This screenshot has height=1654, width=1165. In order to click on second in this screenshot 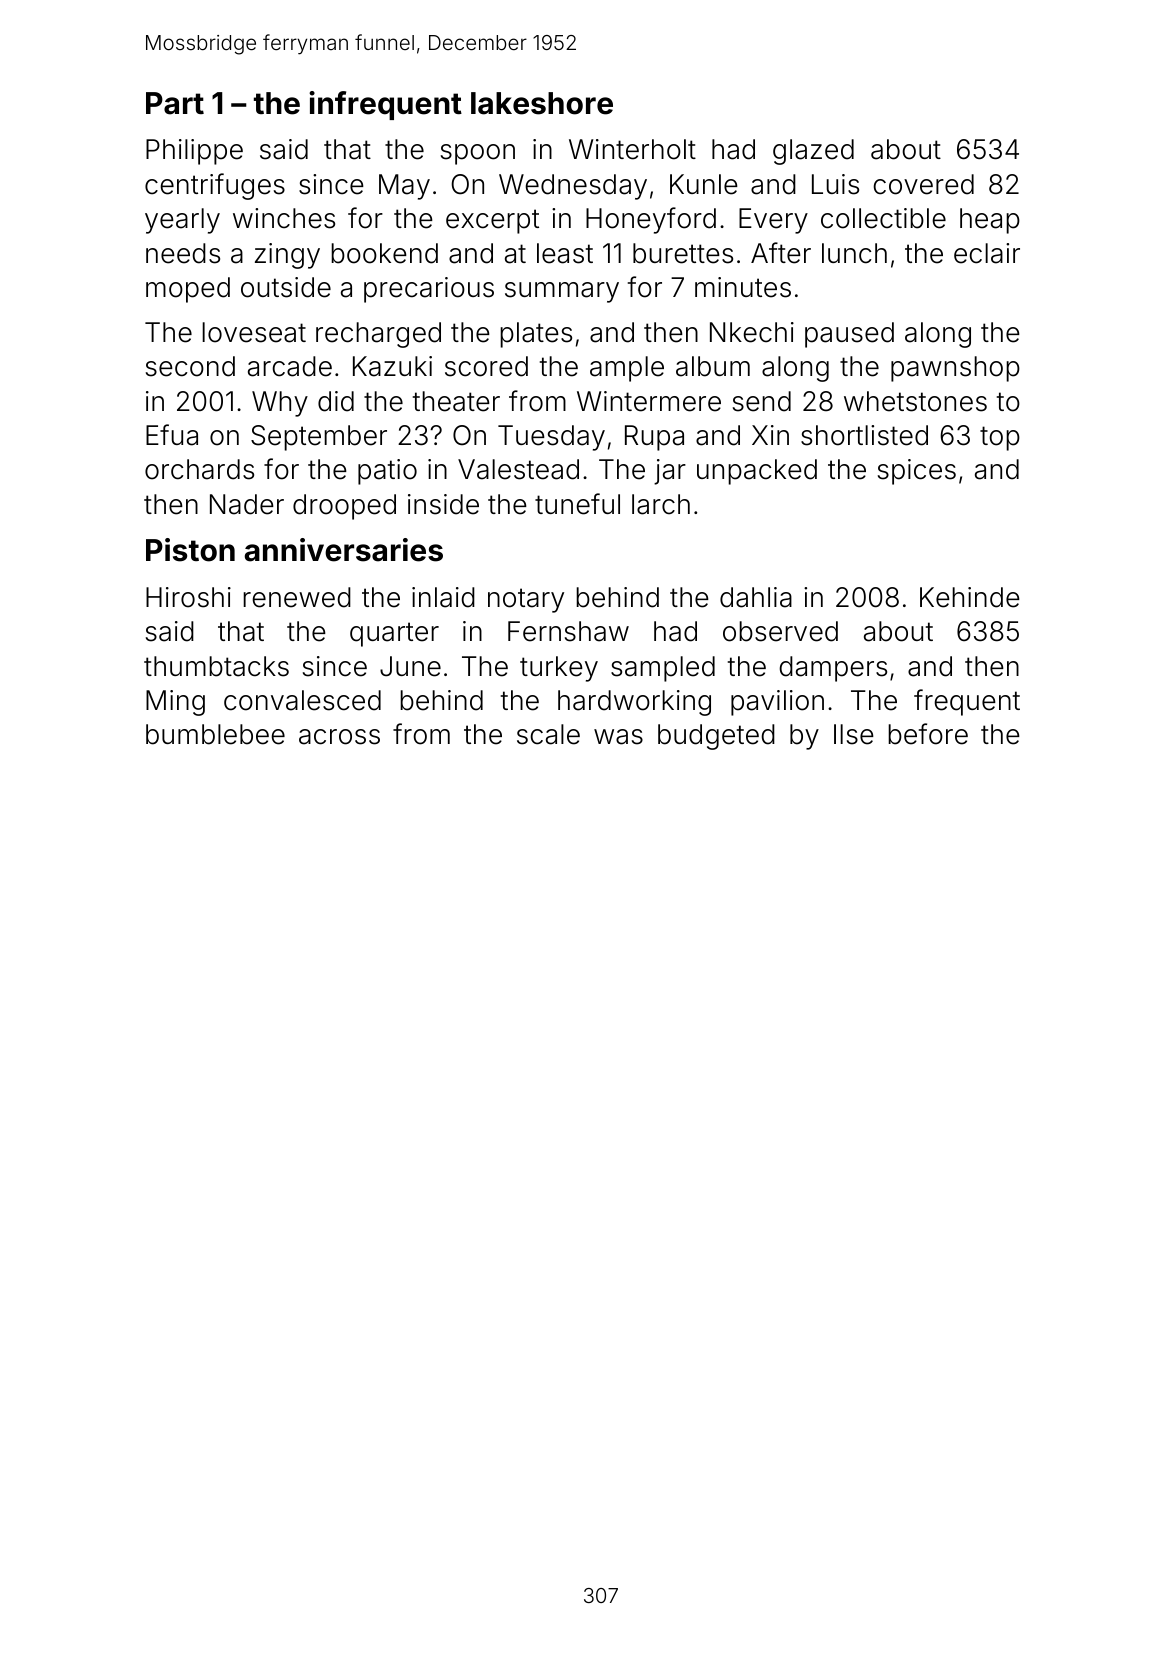, I will do `click(190, 366)`.
